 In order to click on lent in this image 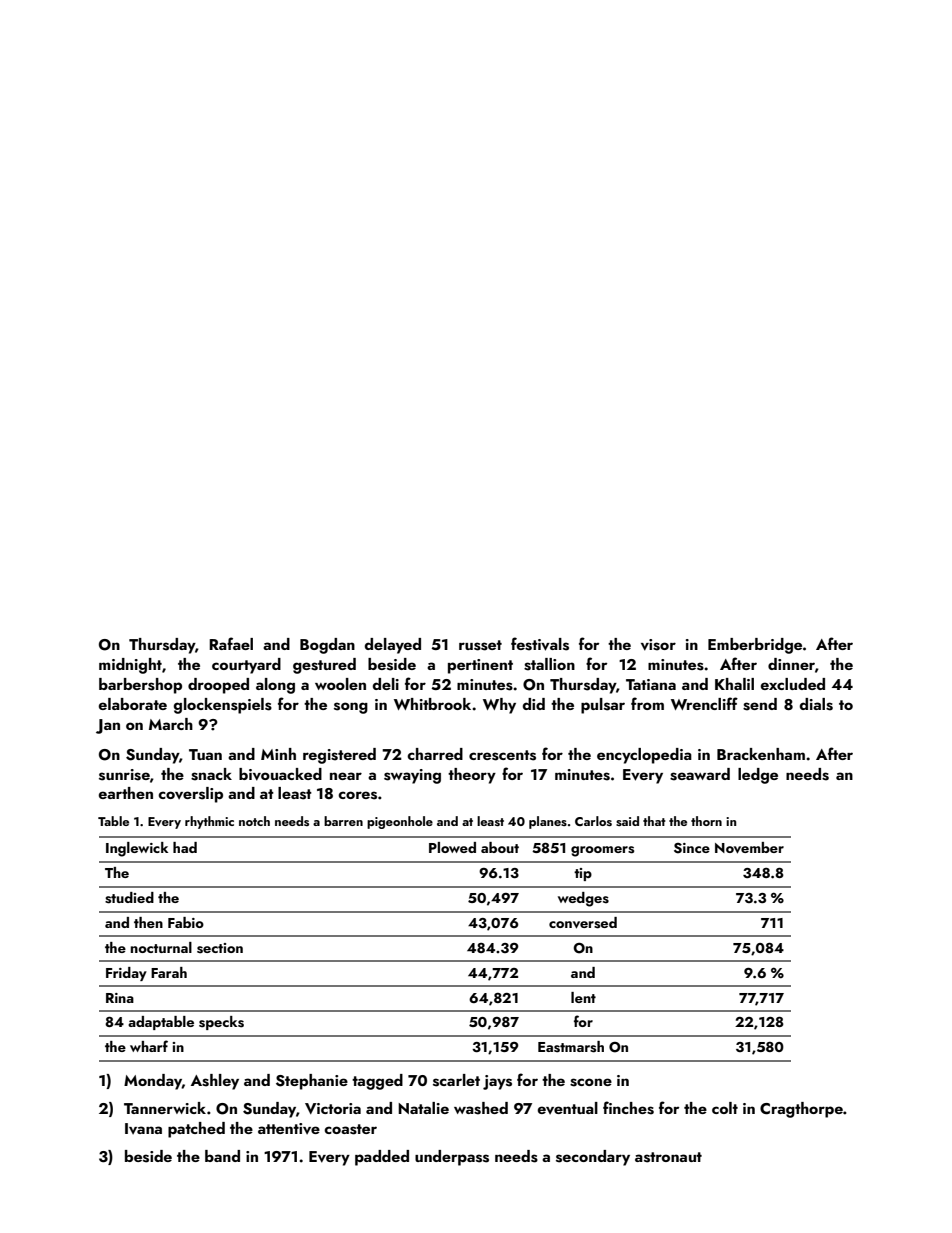, I will do `click(583, 997)`.
